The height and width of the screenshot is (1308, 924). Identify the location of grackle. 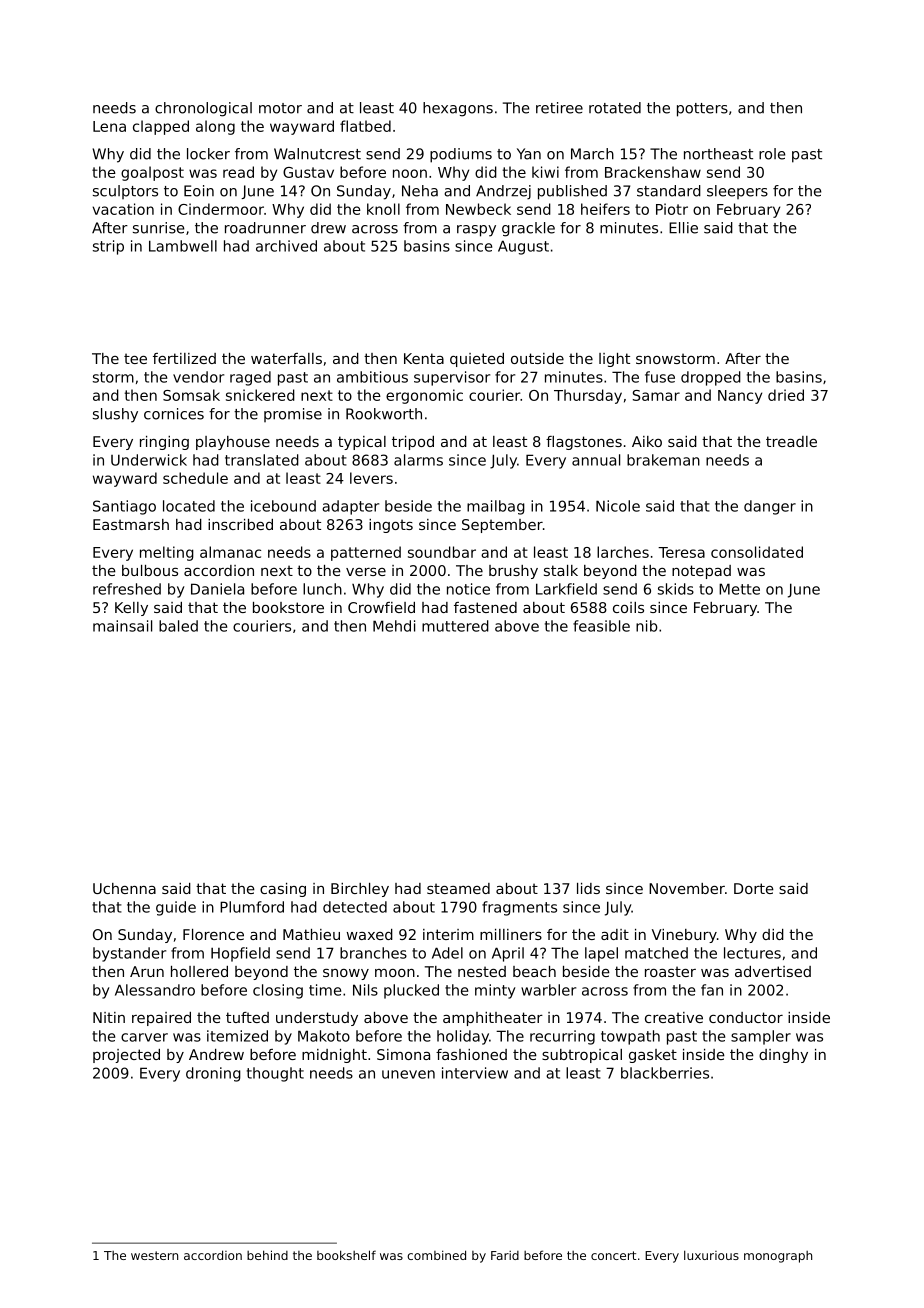
(528, 229).
